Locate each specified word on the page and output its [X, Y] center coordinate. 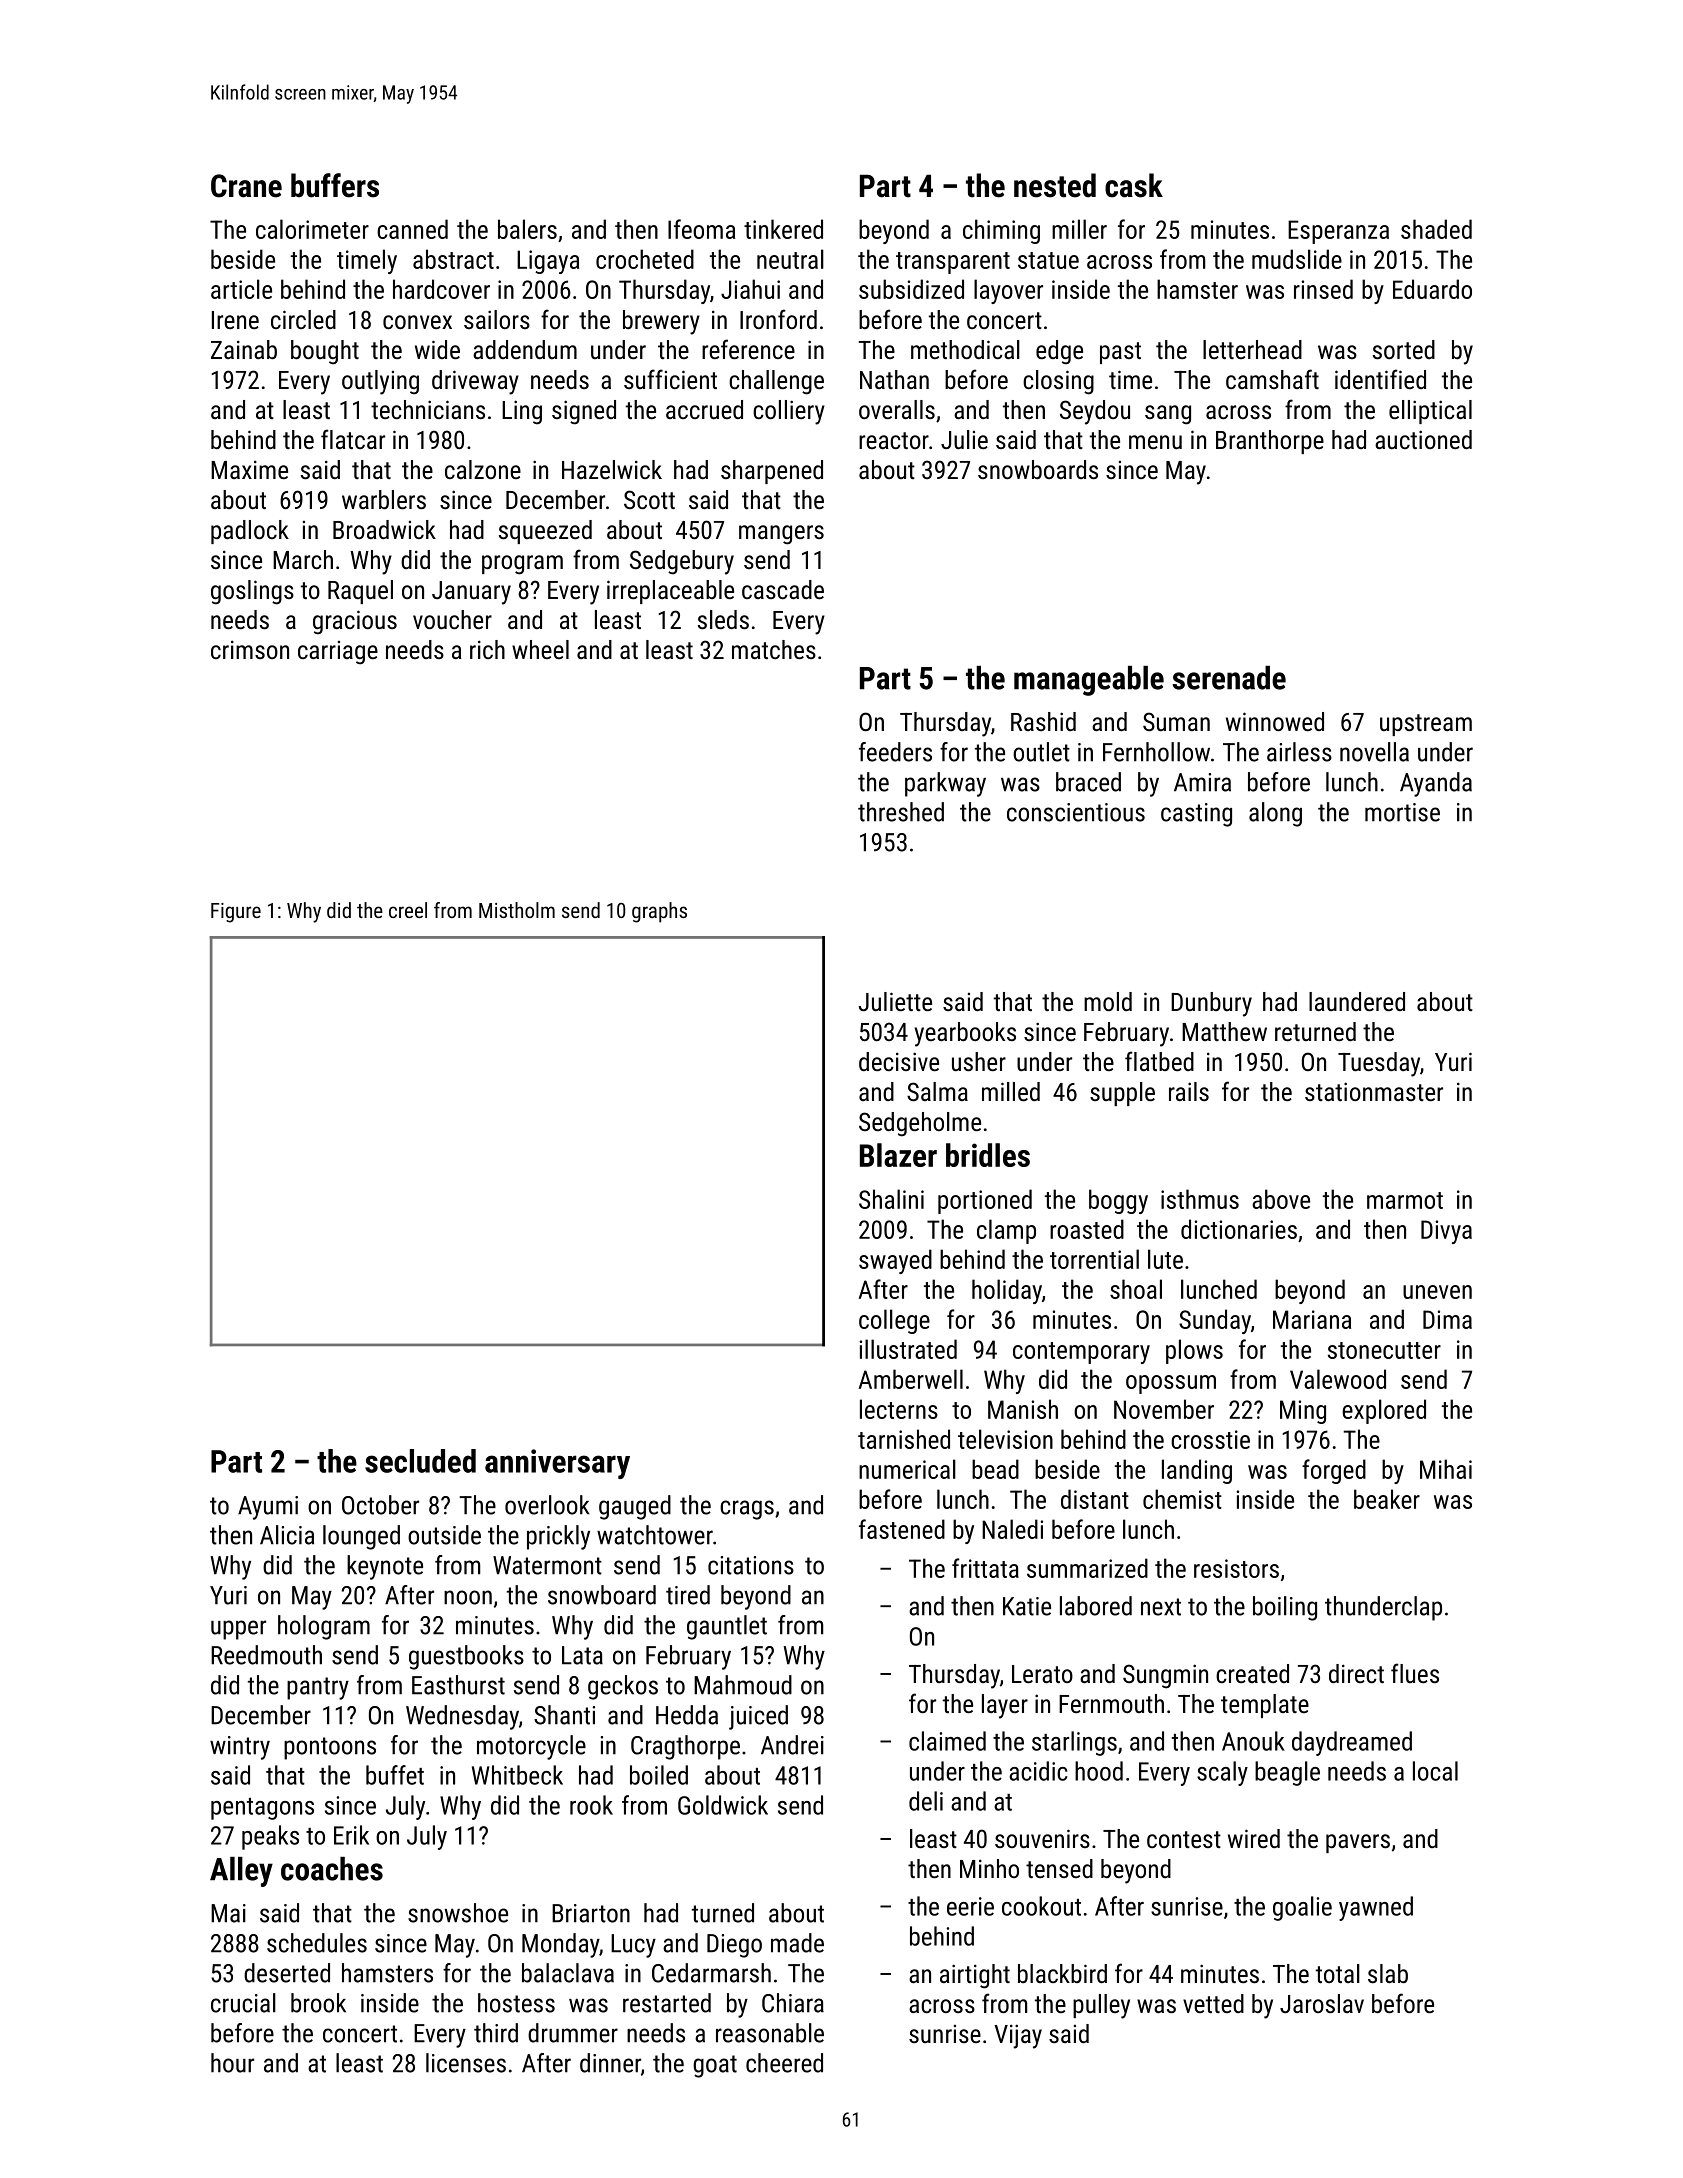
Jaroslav [1322, 2003]
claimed [947, 1741]
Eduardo [1432, 289]
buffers [335, 185]
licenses [466, 2063]
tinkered [783, 229]
